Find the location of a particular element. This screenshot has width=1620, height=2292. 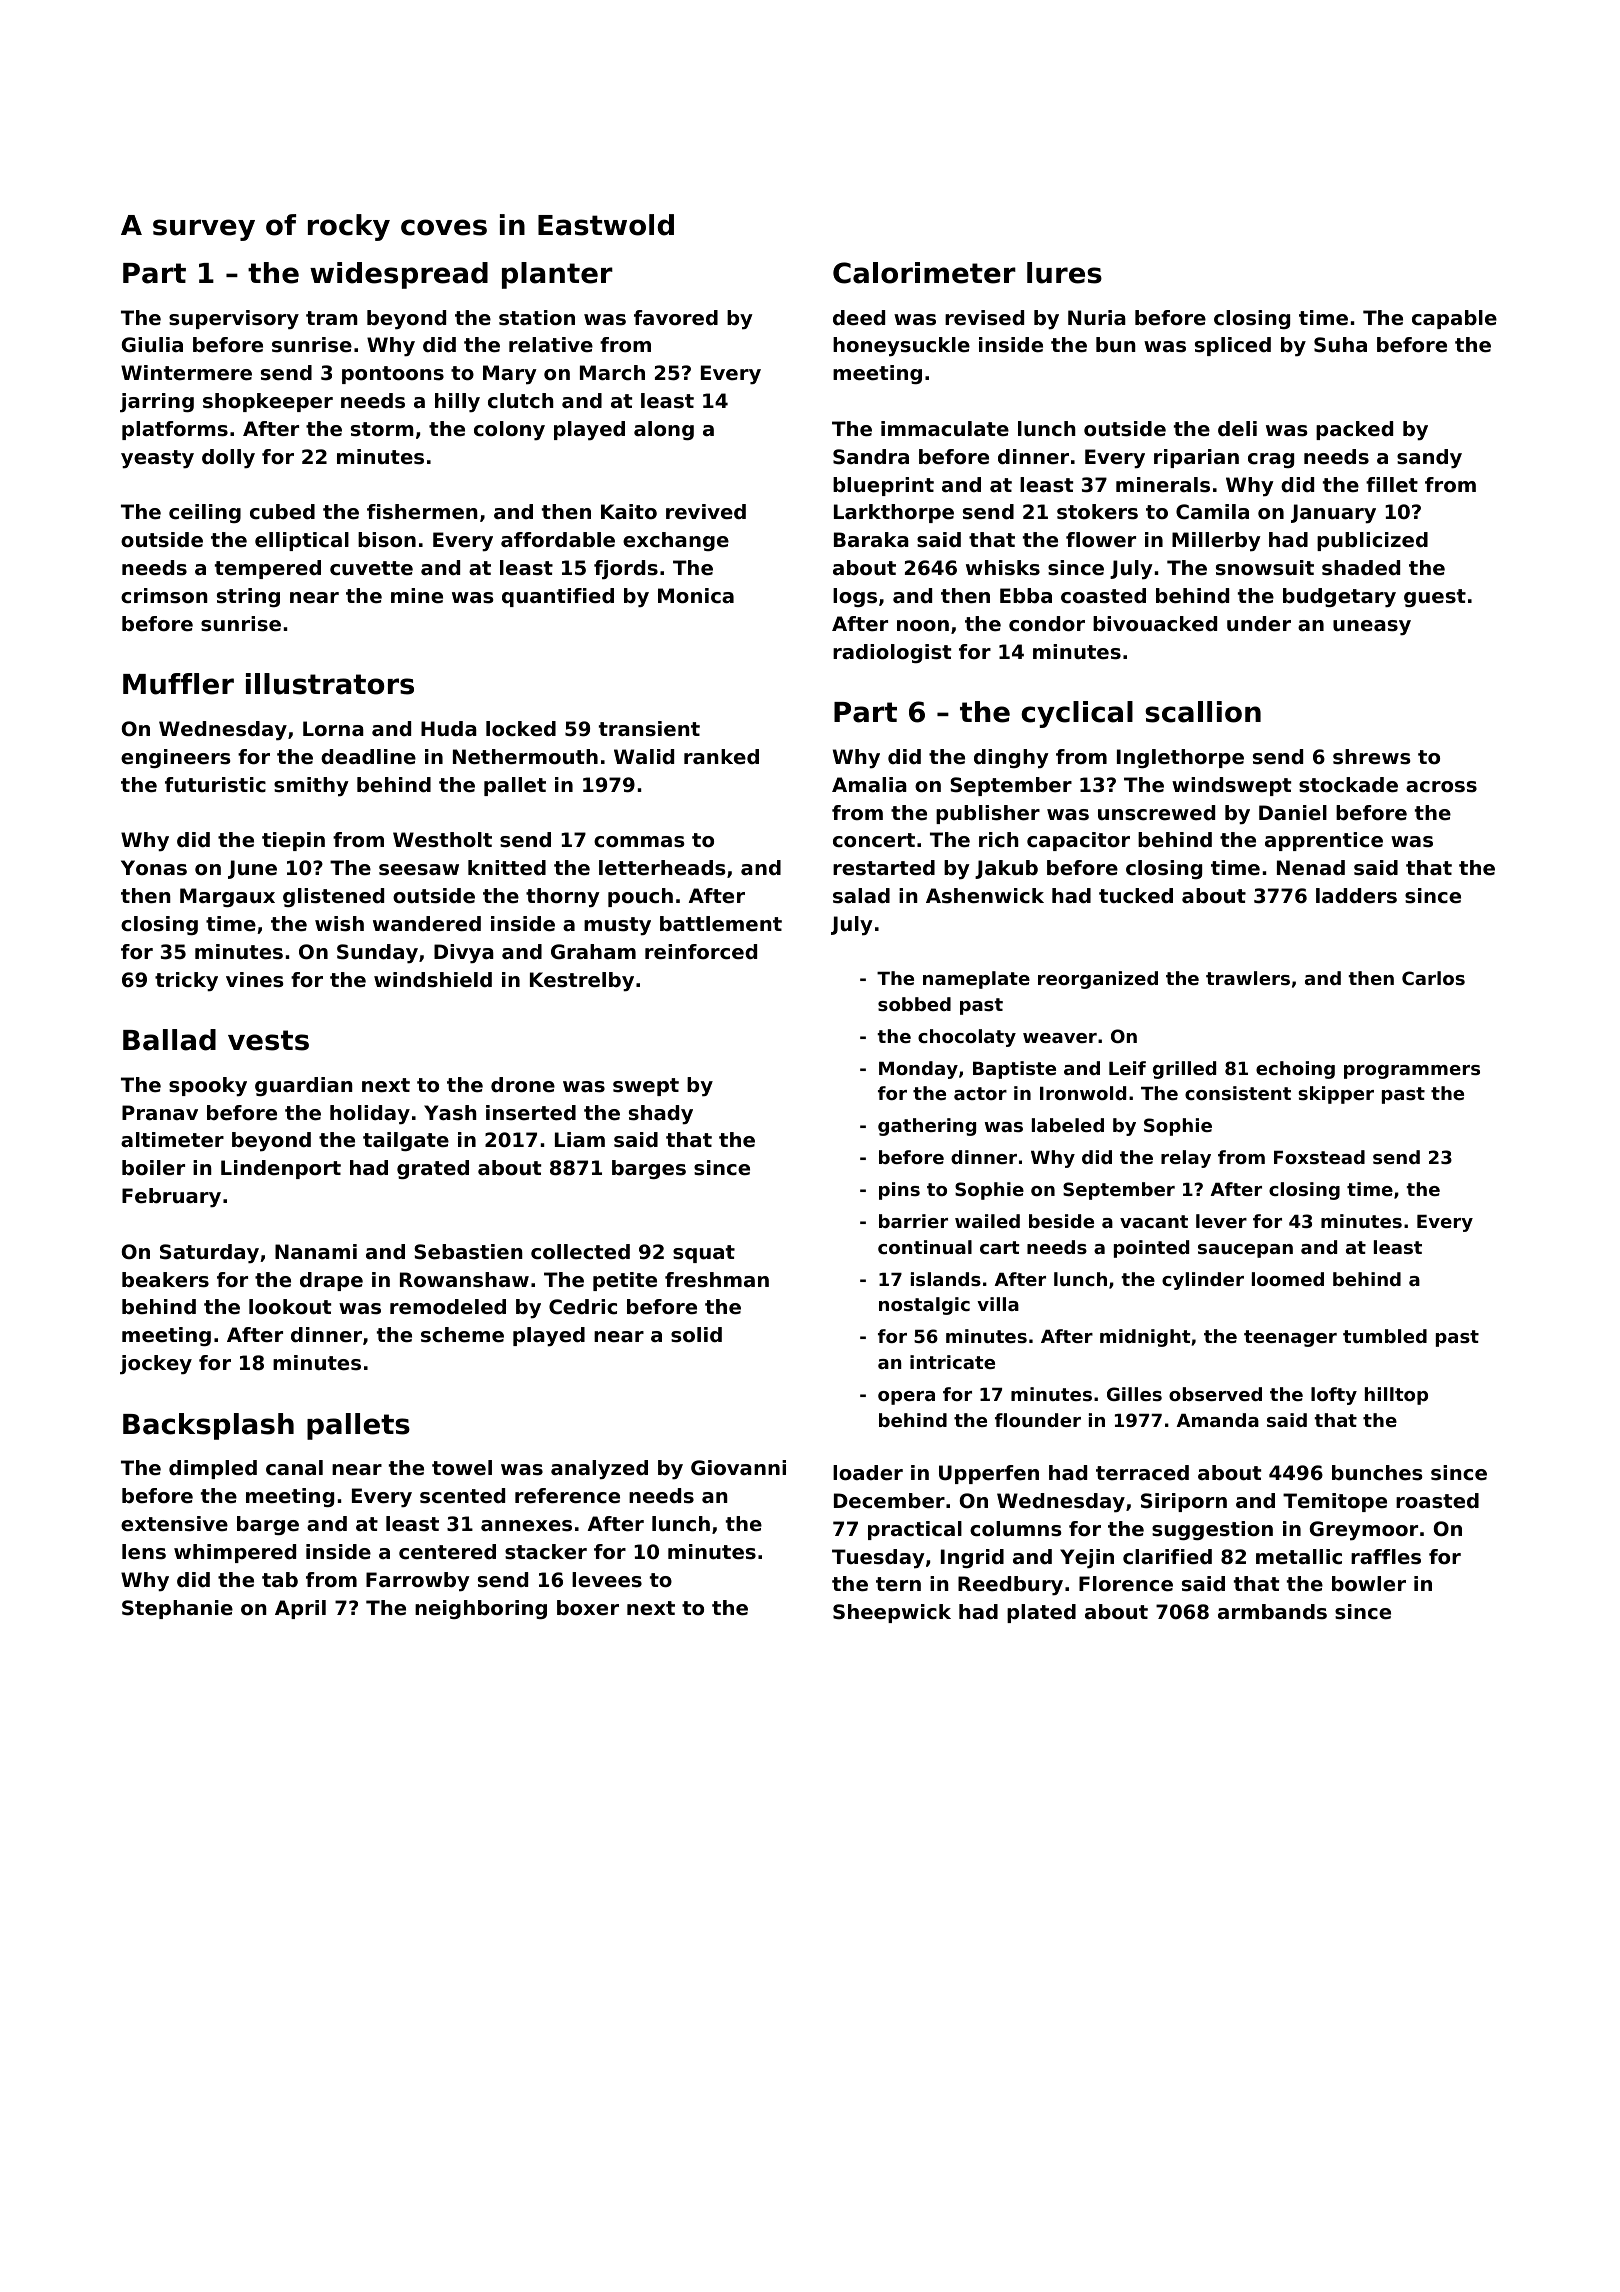

pins is located at coordinates (899, 1191).
